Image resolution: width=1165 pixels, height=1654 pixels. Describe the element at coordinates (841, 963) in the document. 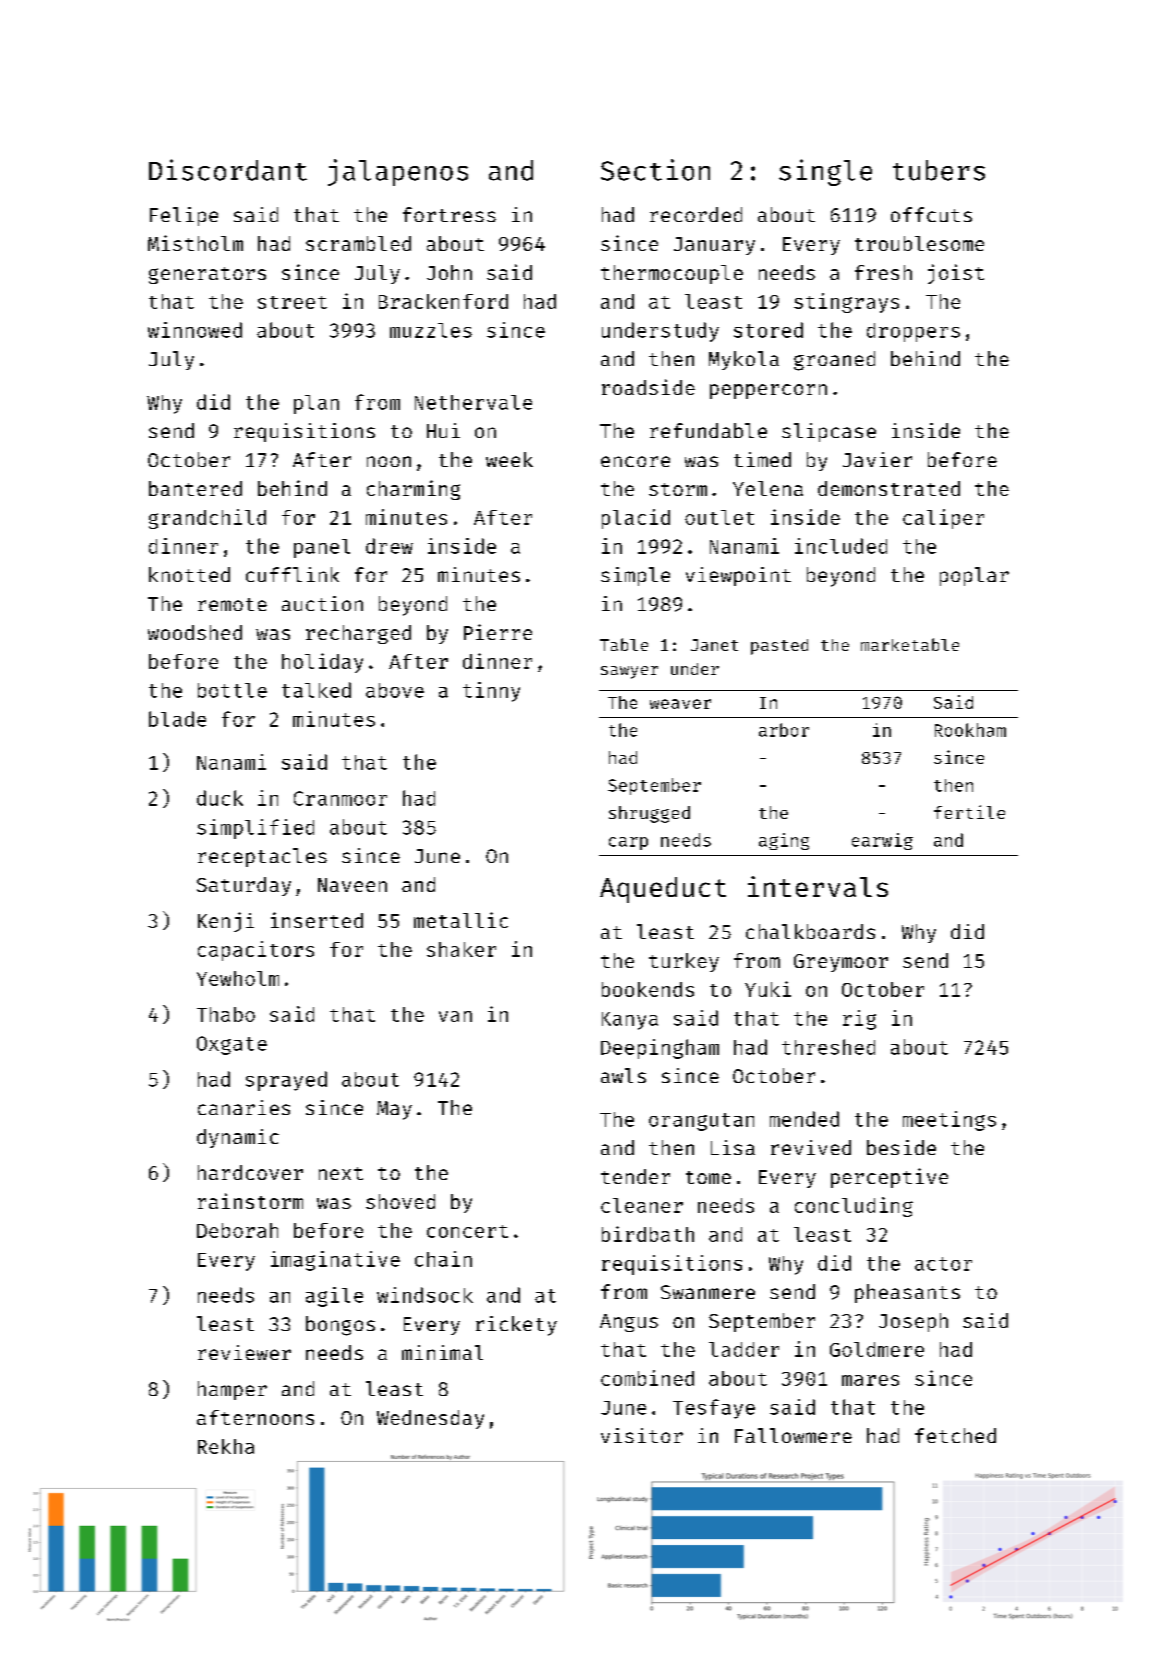

I see `Greymoor` at that location.
